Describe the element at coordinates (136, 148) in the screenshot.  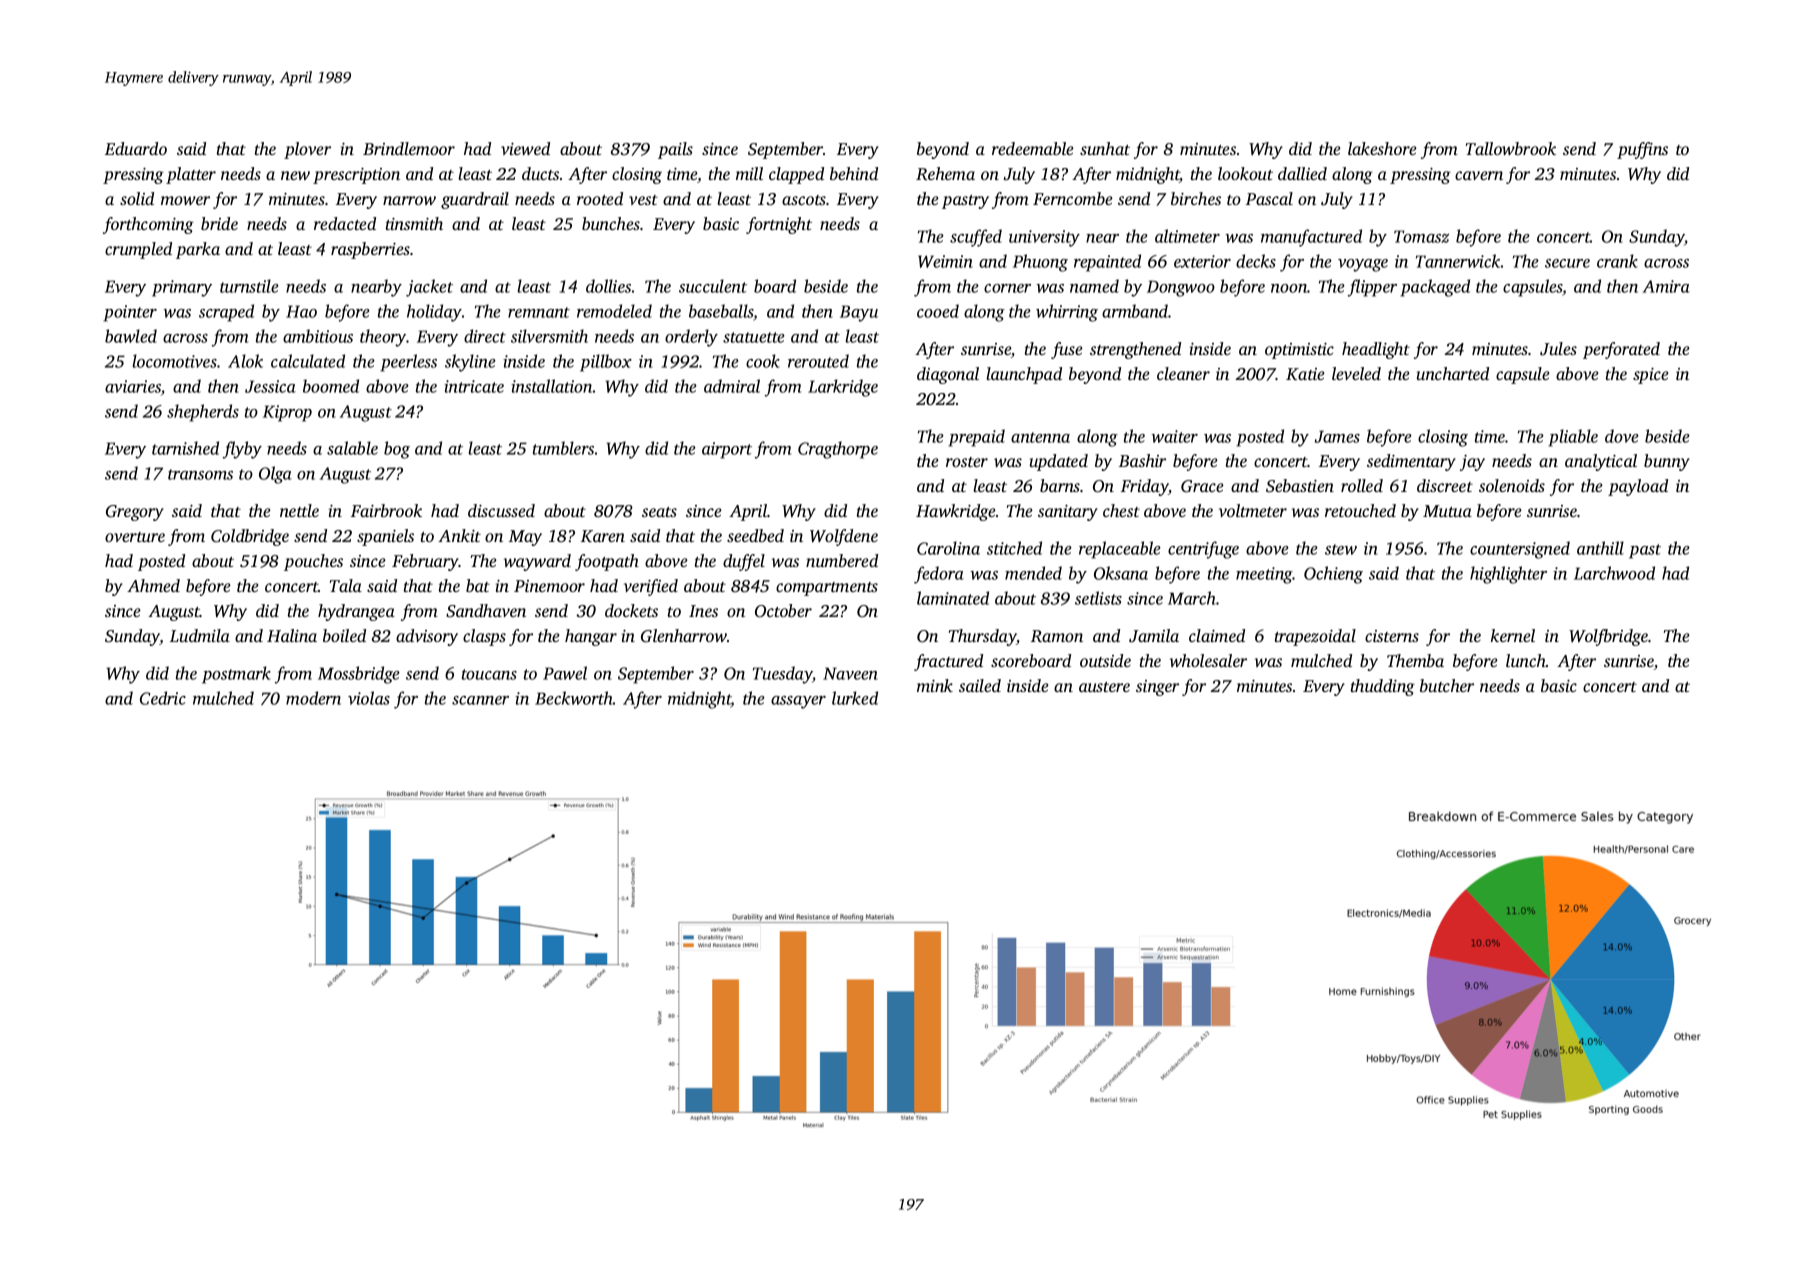
I see `Eduardo` at that location.
